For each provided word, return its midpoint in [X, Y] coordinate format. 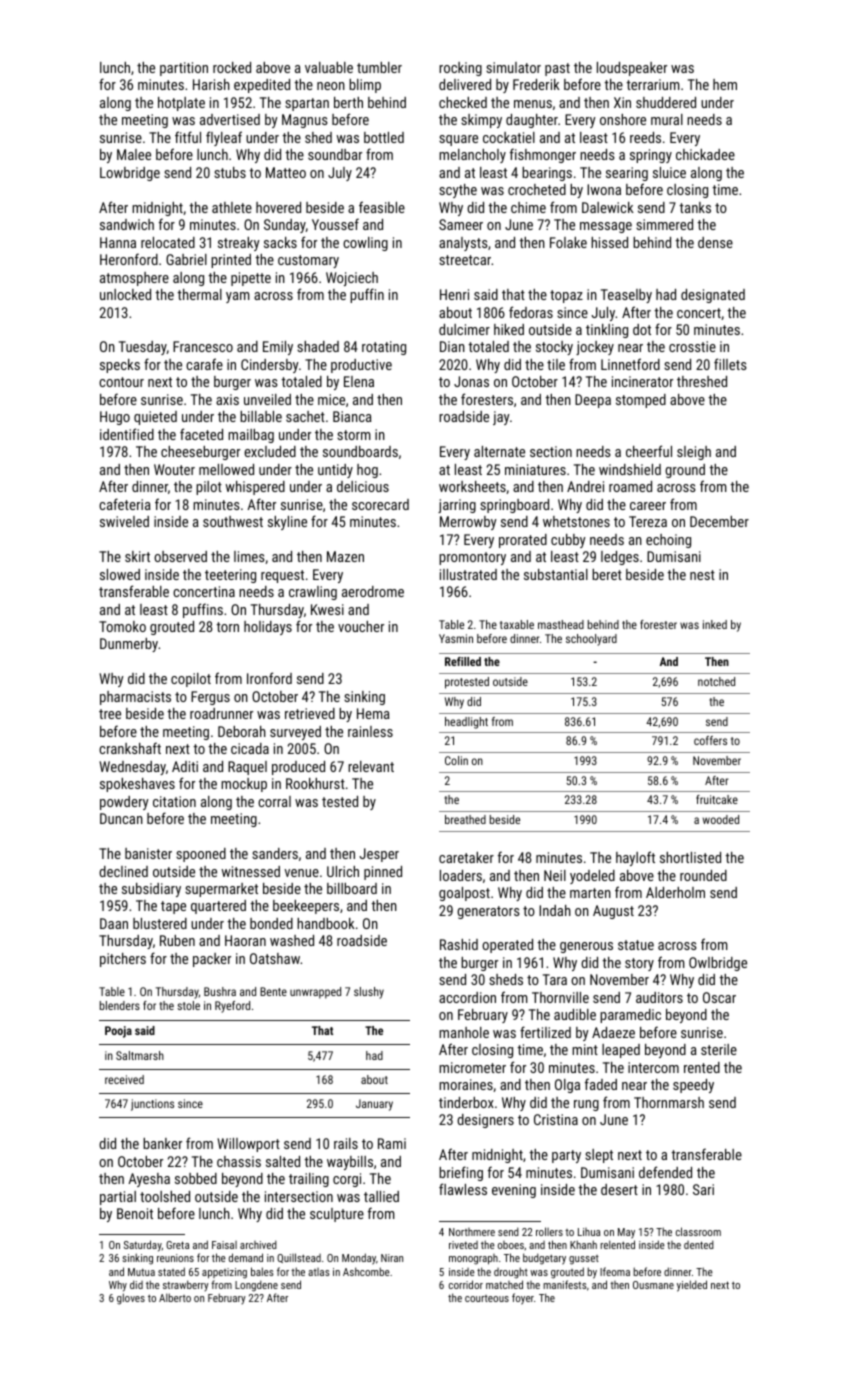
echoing [668, 541]
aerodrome [373, 591]
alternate [499, 451]
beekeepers [306, 907]
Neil [555, 875]
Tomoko [122, 626]
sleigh [694, 453]
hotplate [181, 104]
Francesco [203, 346]
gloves [131, 1299]
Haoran [245, 940]
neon [331, 86]
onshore [623, 119]
